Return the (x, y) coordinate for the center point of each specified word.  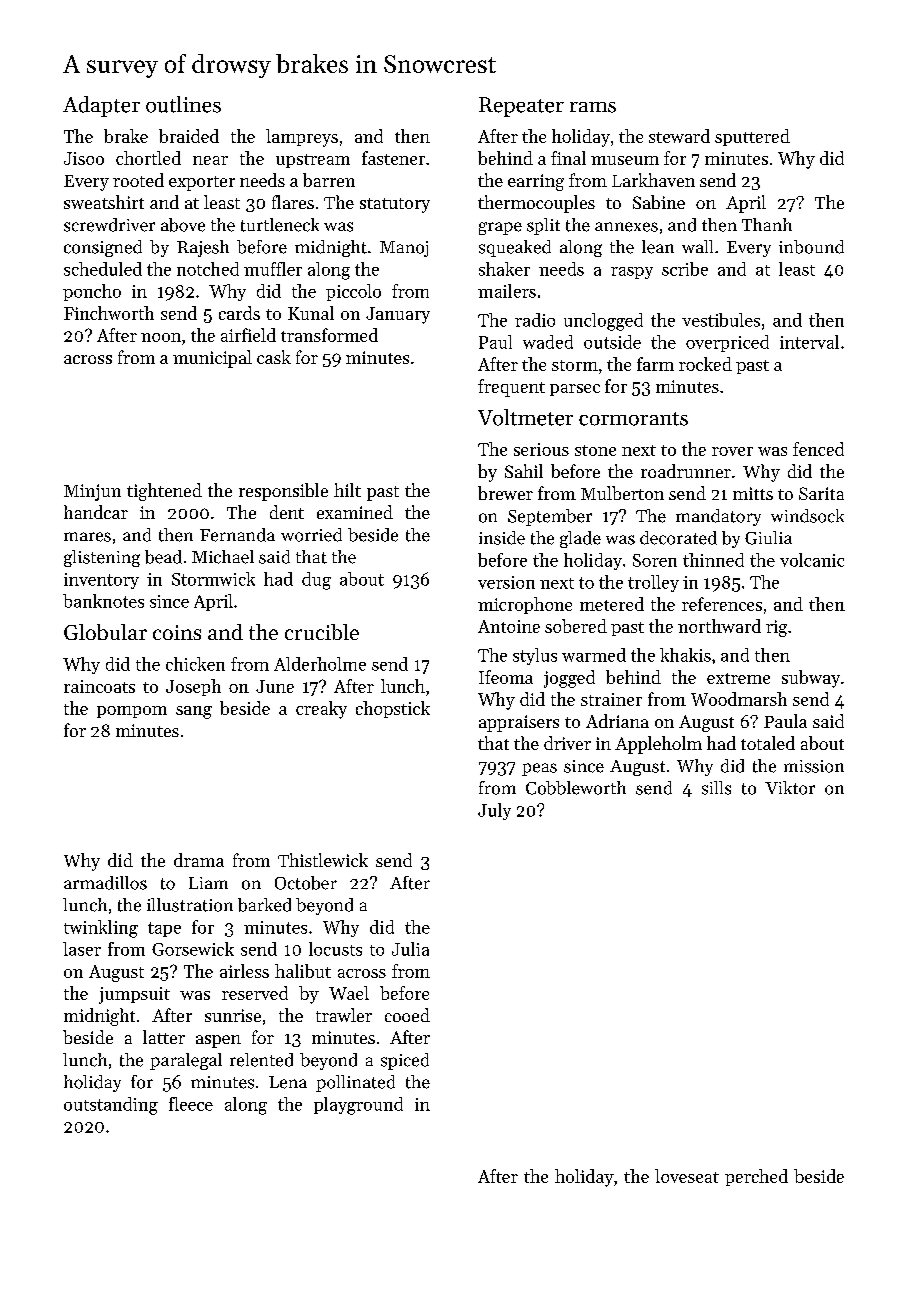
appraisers (519, 723)
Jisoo (84, 158)
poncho (92, 292)
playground (358, 1106)
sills (716, 788)
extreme (738, 678)
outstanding (111, 1106)
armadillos (105, 883)
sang (194, 712)
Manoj (404, 249)
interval (809, 342)
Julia (410, 949)
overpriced (727, 343)
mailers (507, 291)
